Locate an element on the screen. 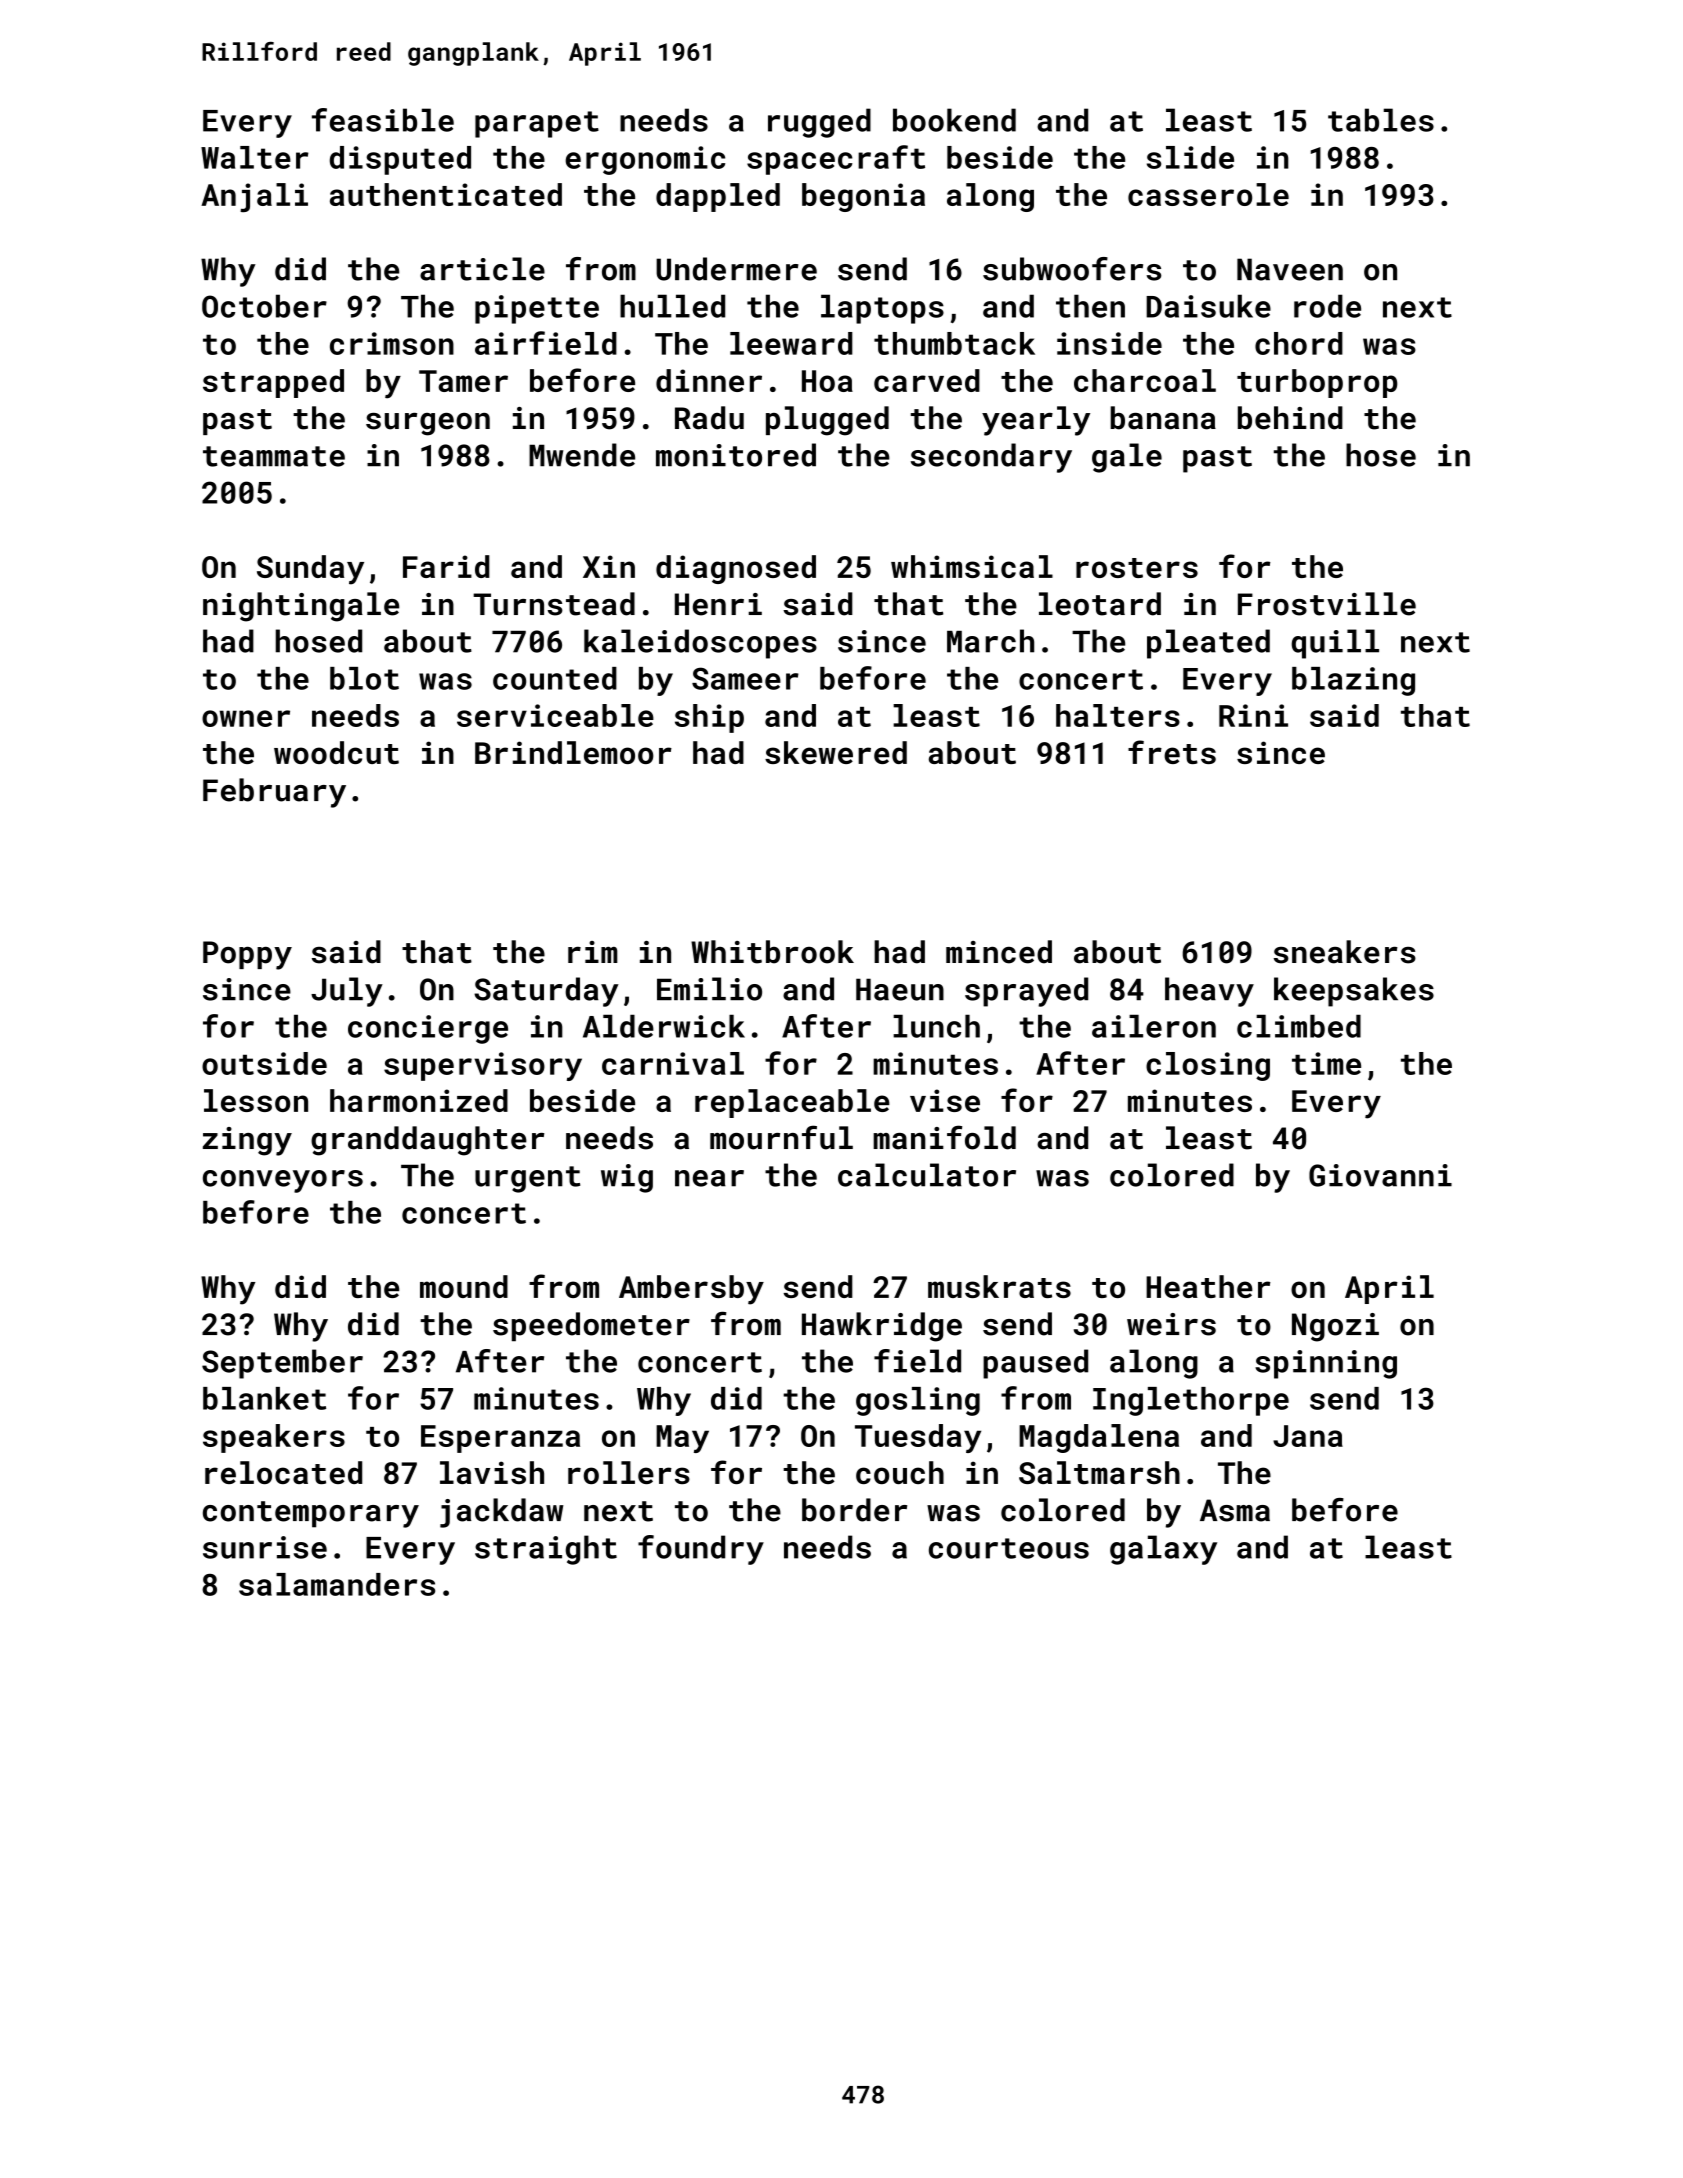  Walter is located at coordinates (255, 157).
